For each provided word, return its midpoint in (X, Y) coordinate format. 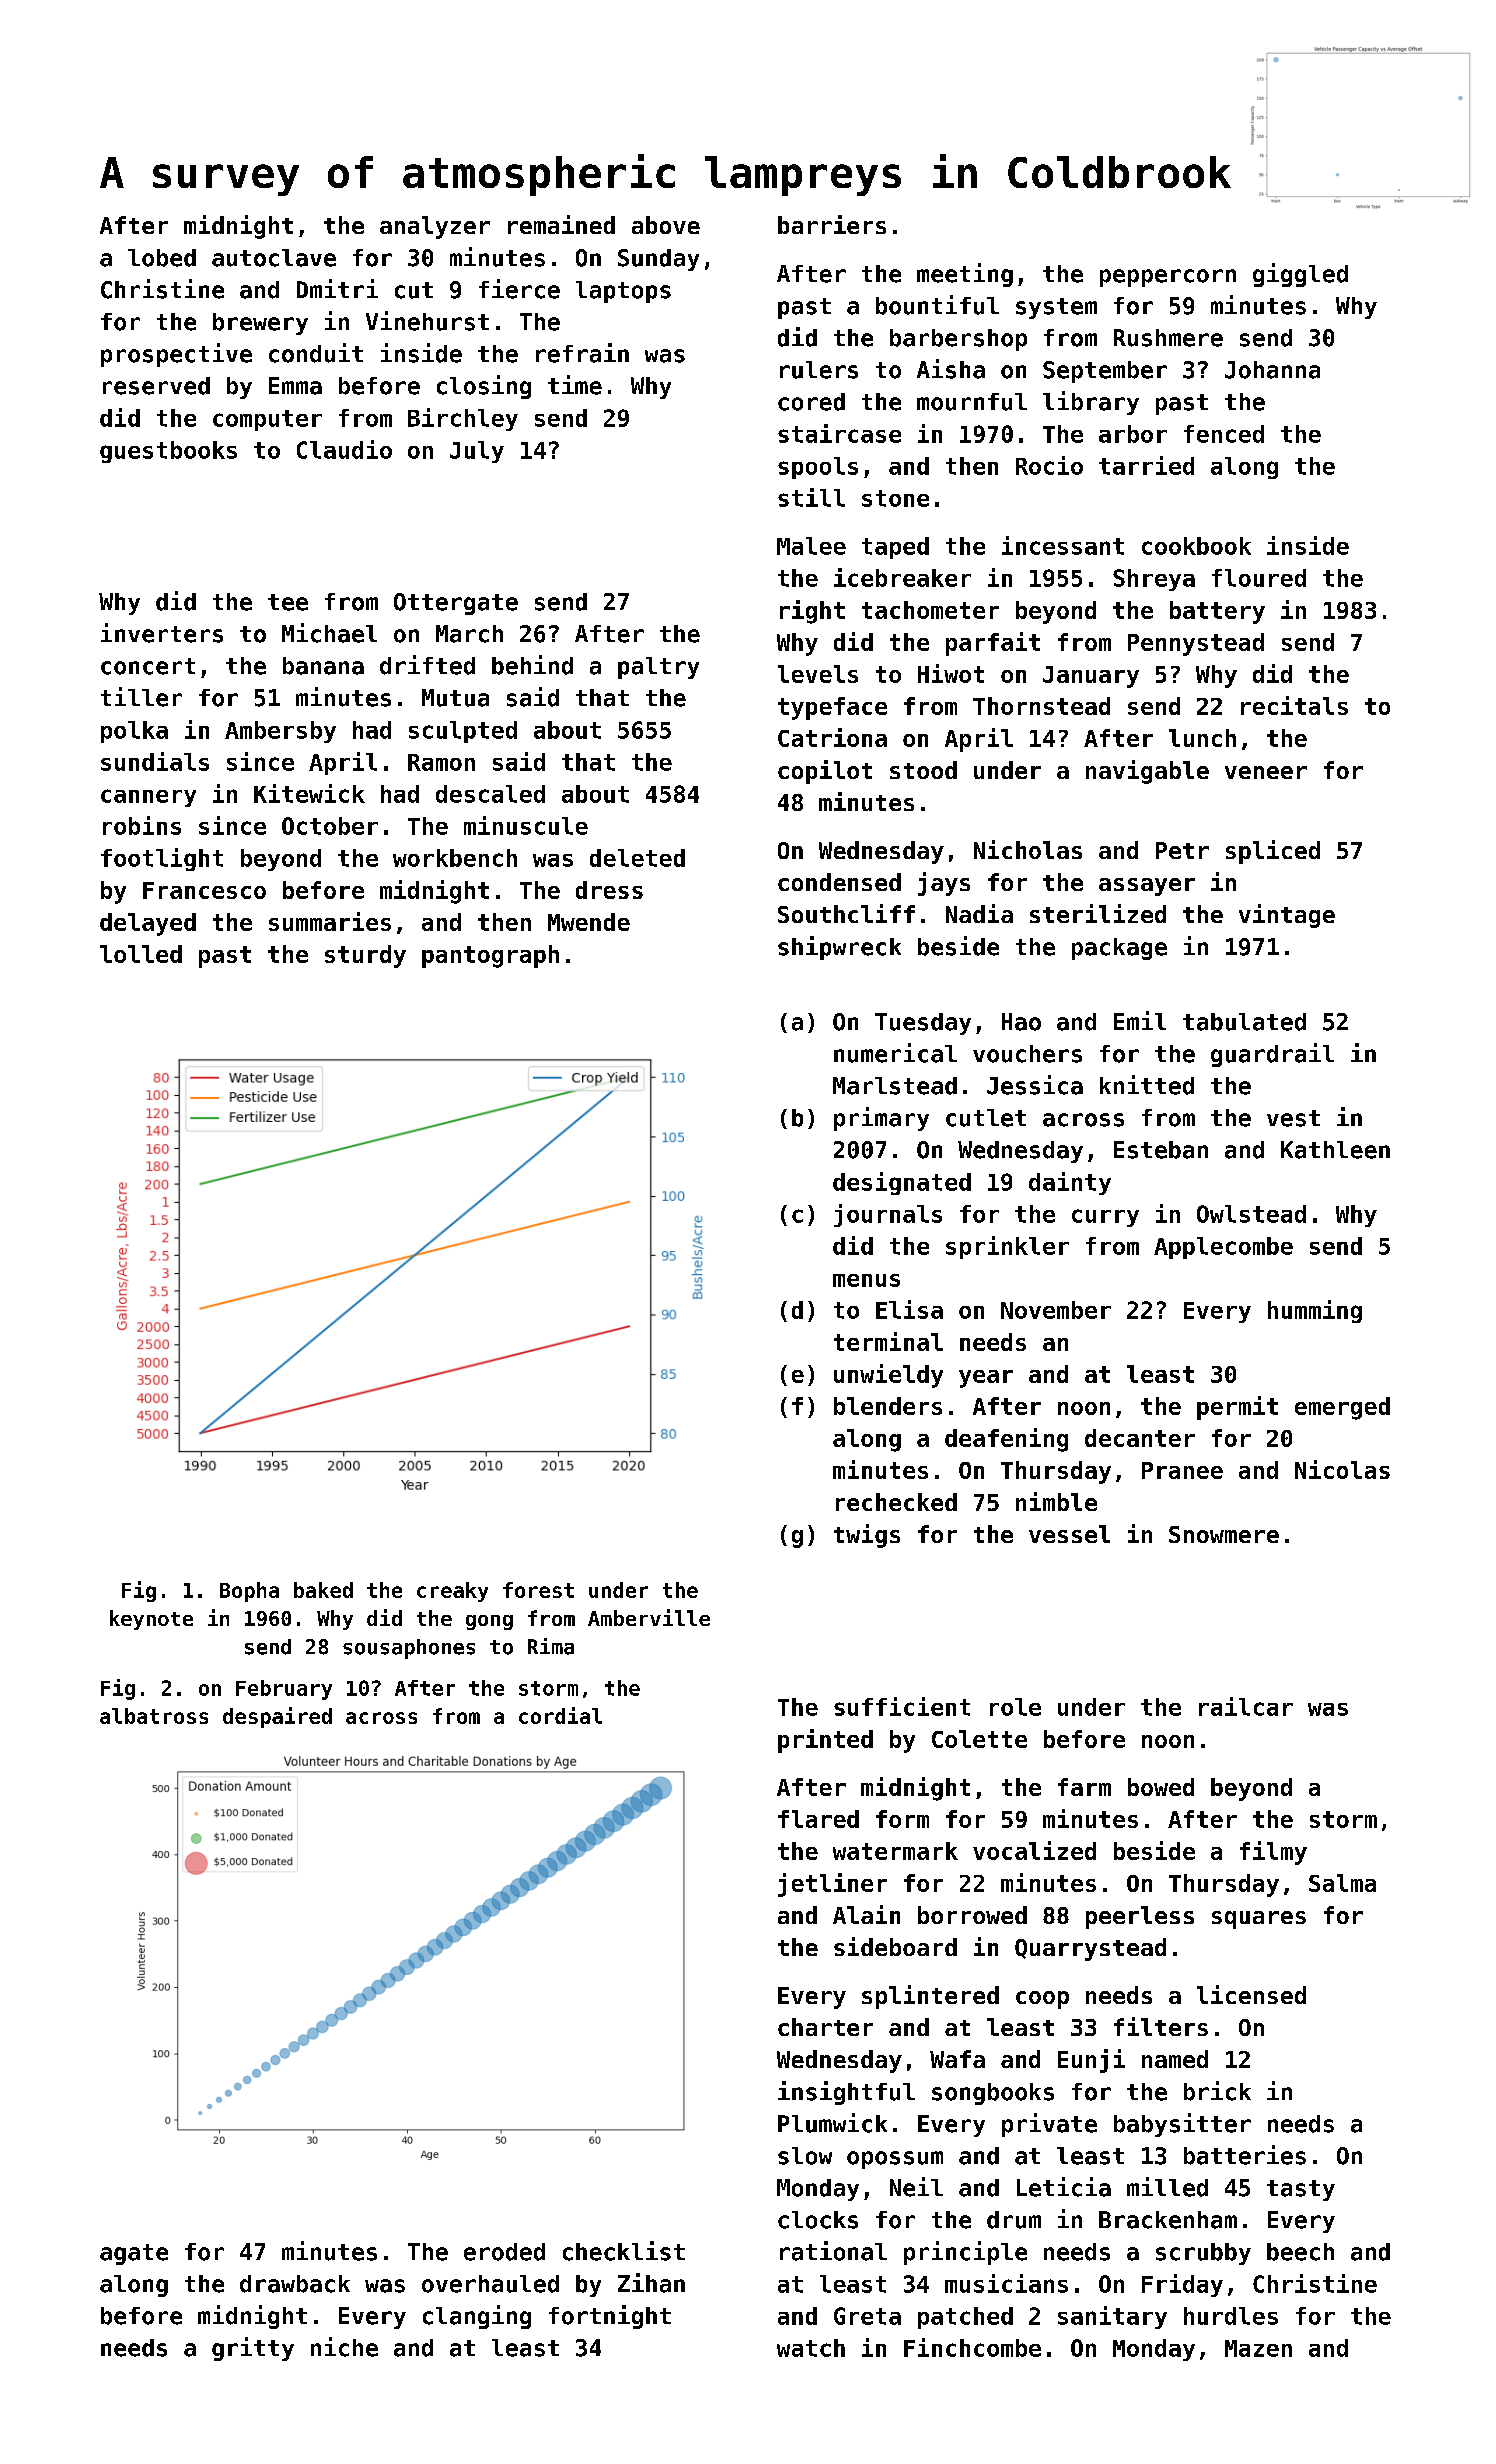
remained (561, 224)
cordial (560, 1715)
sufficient (902, 1706)
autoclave (274, 258)
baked (323, 1590)
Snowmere (1224, 1534)
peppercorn (1168, 278)
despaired (277, 1717)
